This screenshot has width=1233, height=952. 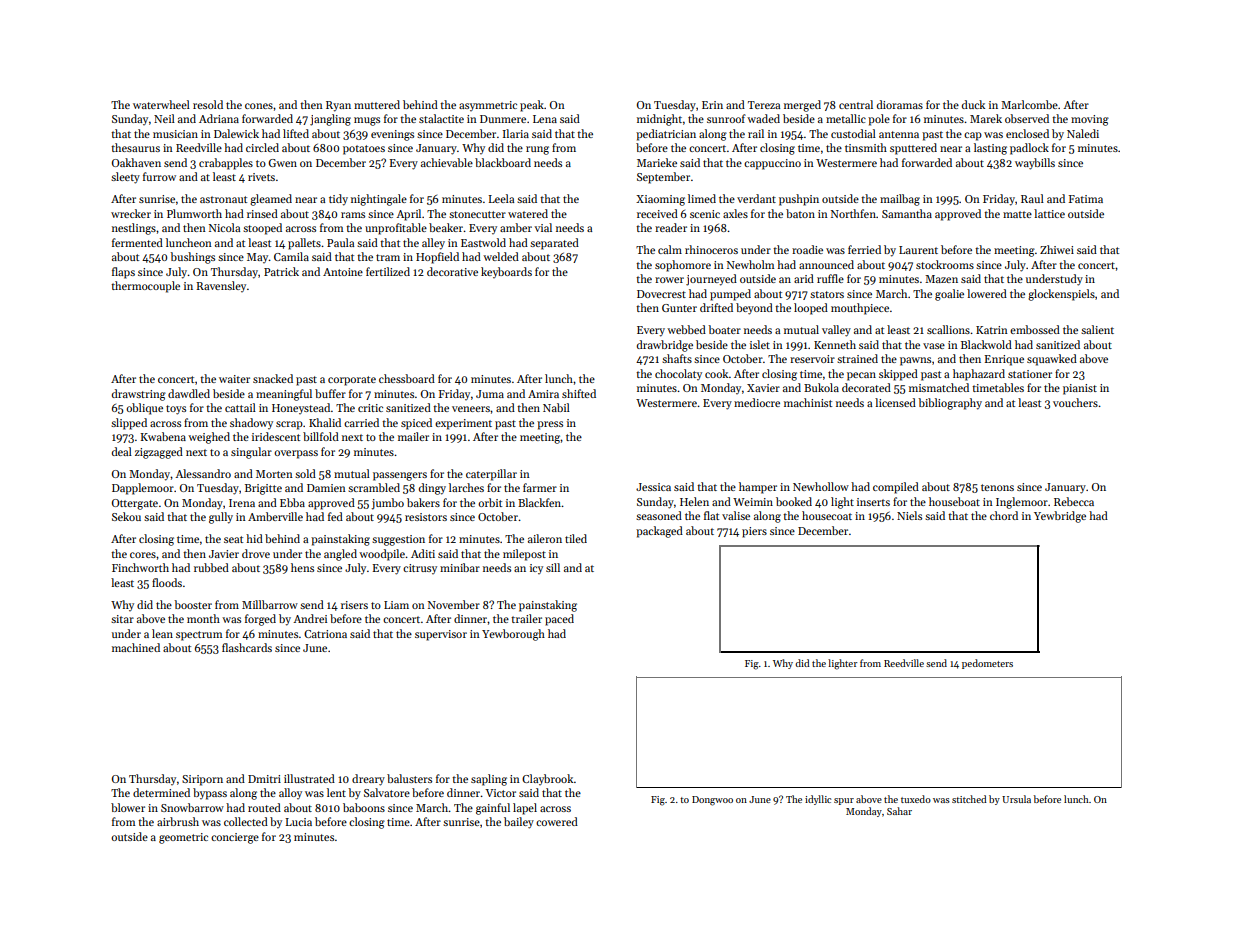 What do you see at coordinates (545, 538) in the screenshot?
I see `aileron` at bounding box center [545, 538].
